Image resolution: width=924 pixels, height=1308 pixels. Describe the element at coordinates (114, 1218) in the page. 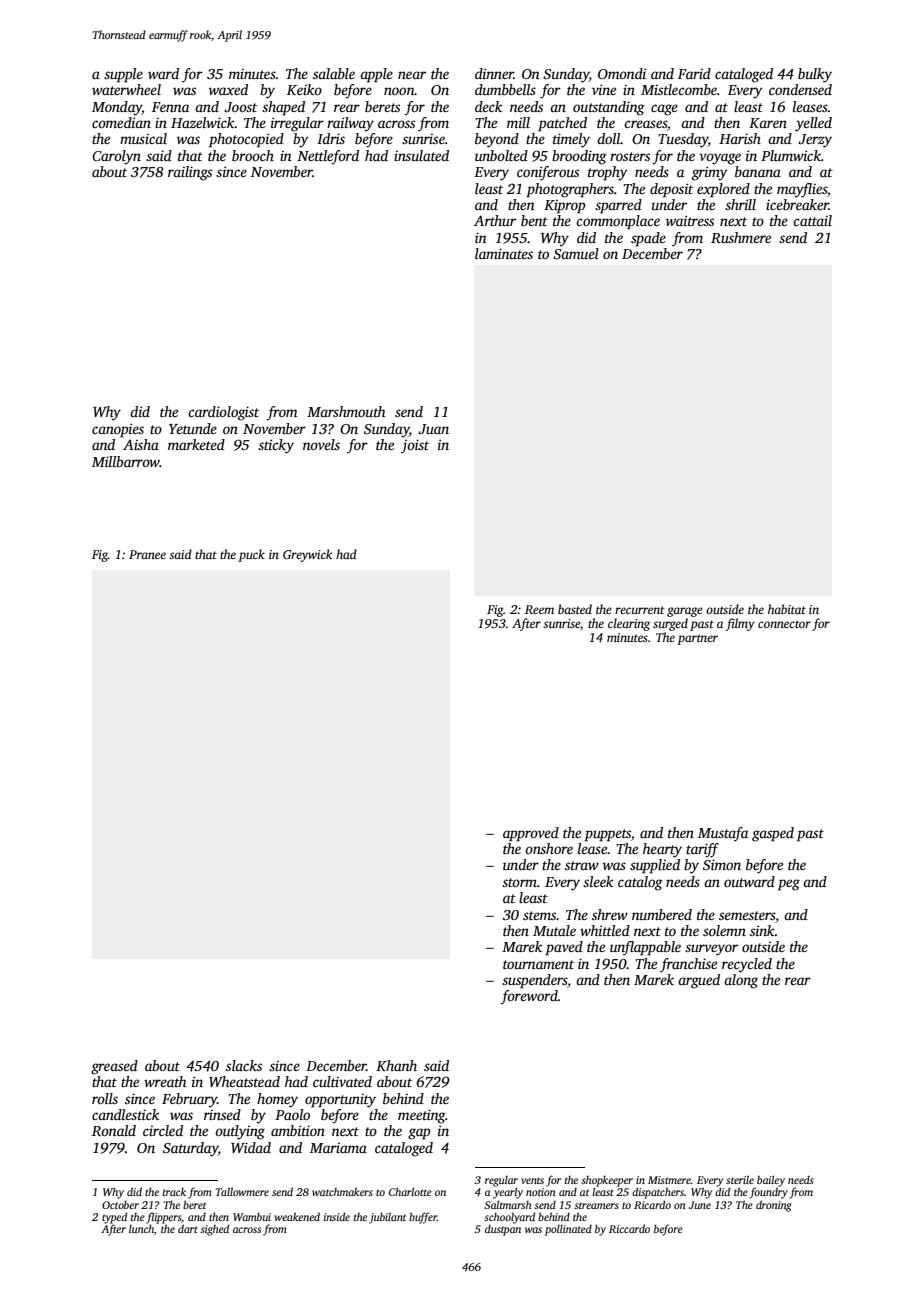

I see `typed` at that location.
